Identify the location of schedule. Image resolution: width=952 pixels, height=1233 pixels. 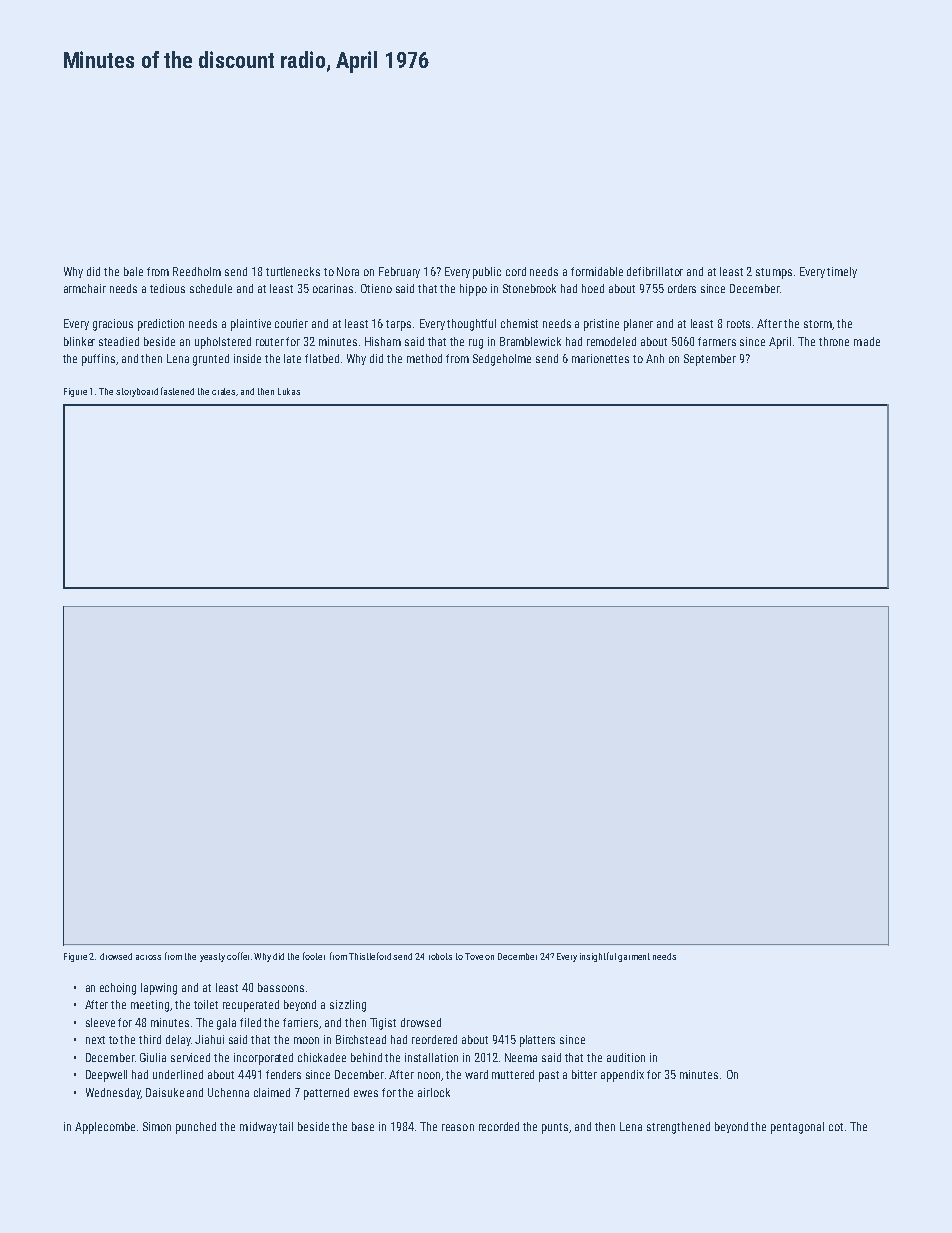
(211, 288).
